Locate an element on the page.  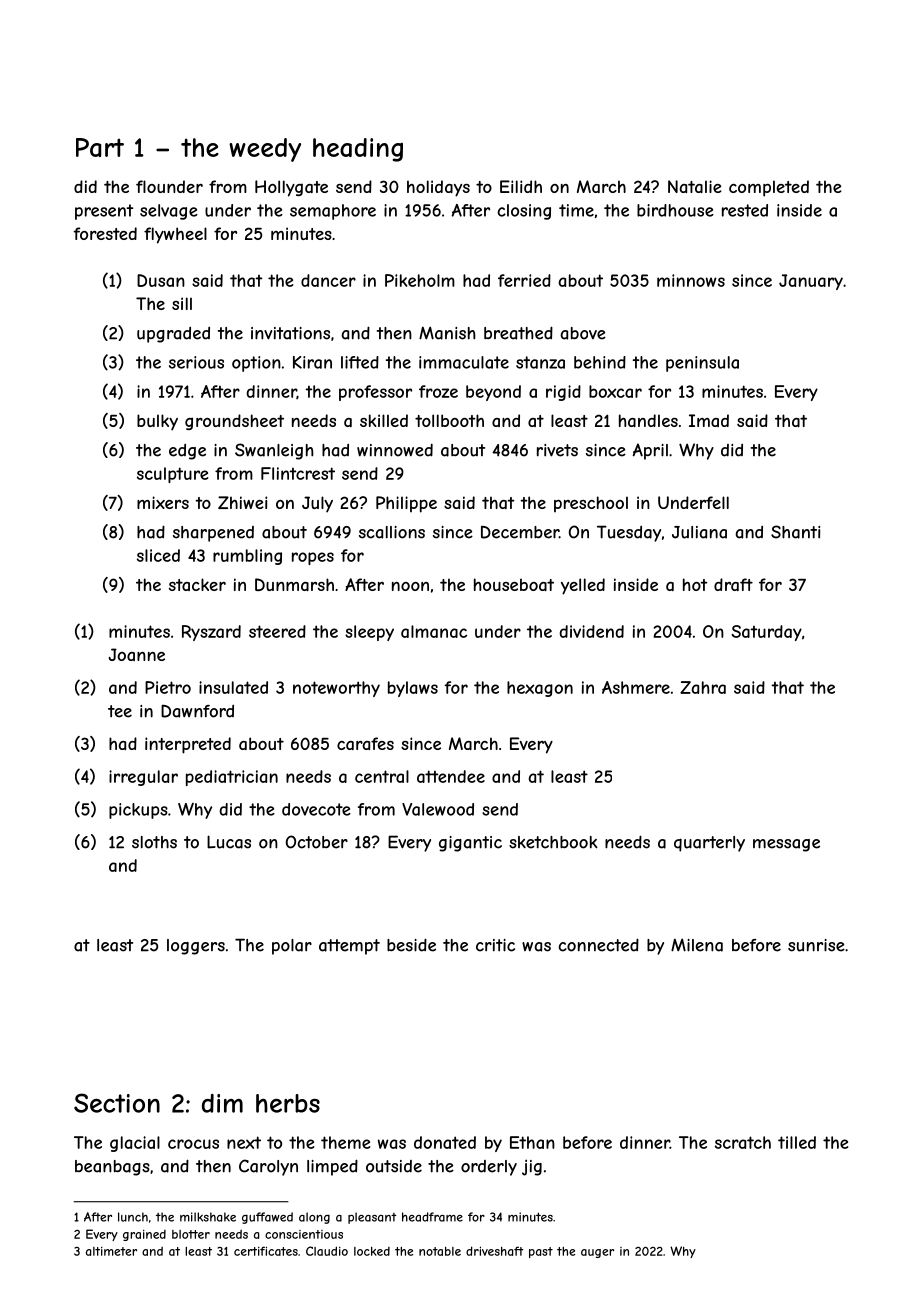
upgraded is located at coordinates (173, 335).
